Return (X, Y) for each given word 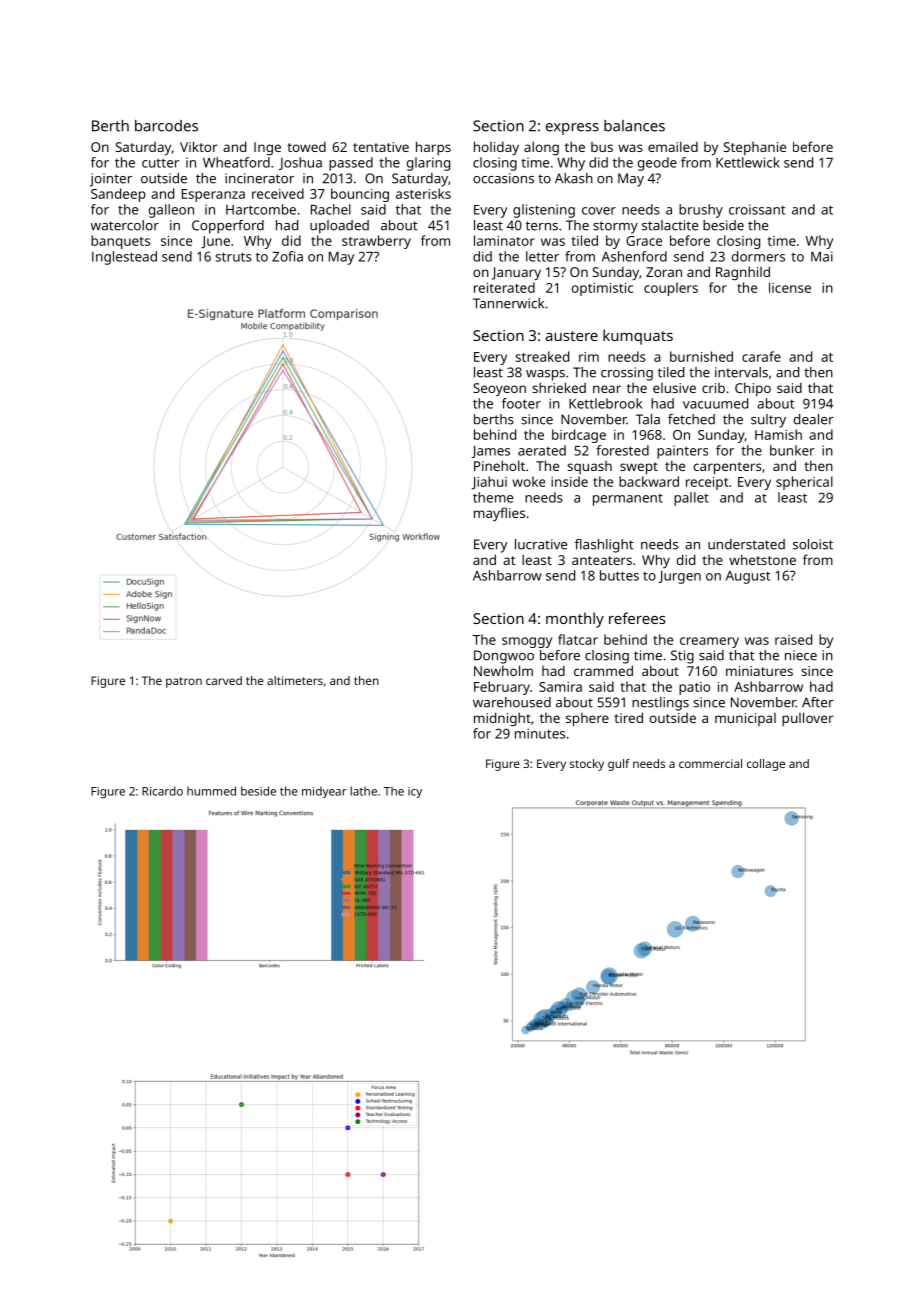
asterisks (423, 193)
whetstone (762, 559)
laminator (504, 240)
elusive (674, 388)
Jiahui (489, 483)
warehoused (512, 702)
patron (184, 682)
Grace (644, 241)
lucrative (541, 544)
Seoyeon (499, 389)
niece (801, 655)
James (490, 452)
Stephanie (755, 148)
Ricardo (162, 791)
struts (233, 257)
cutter (160, 163)
